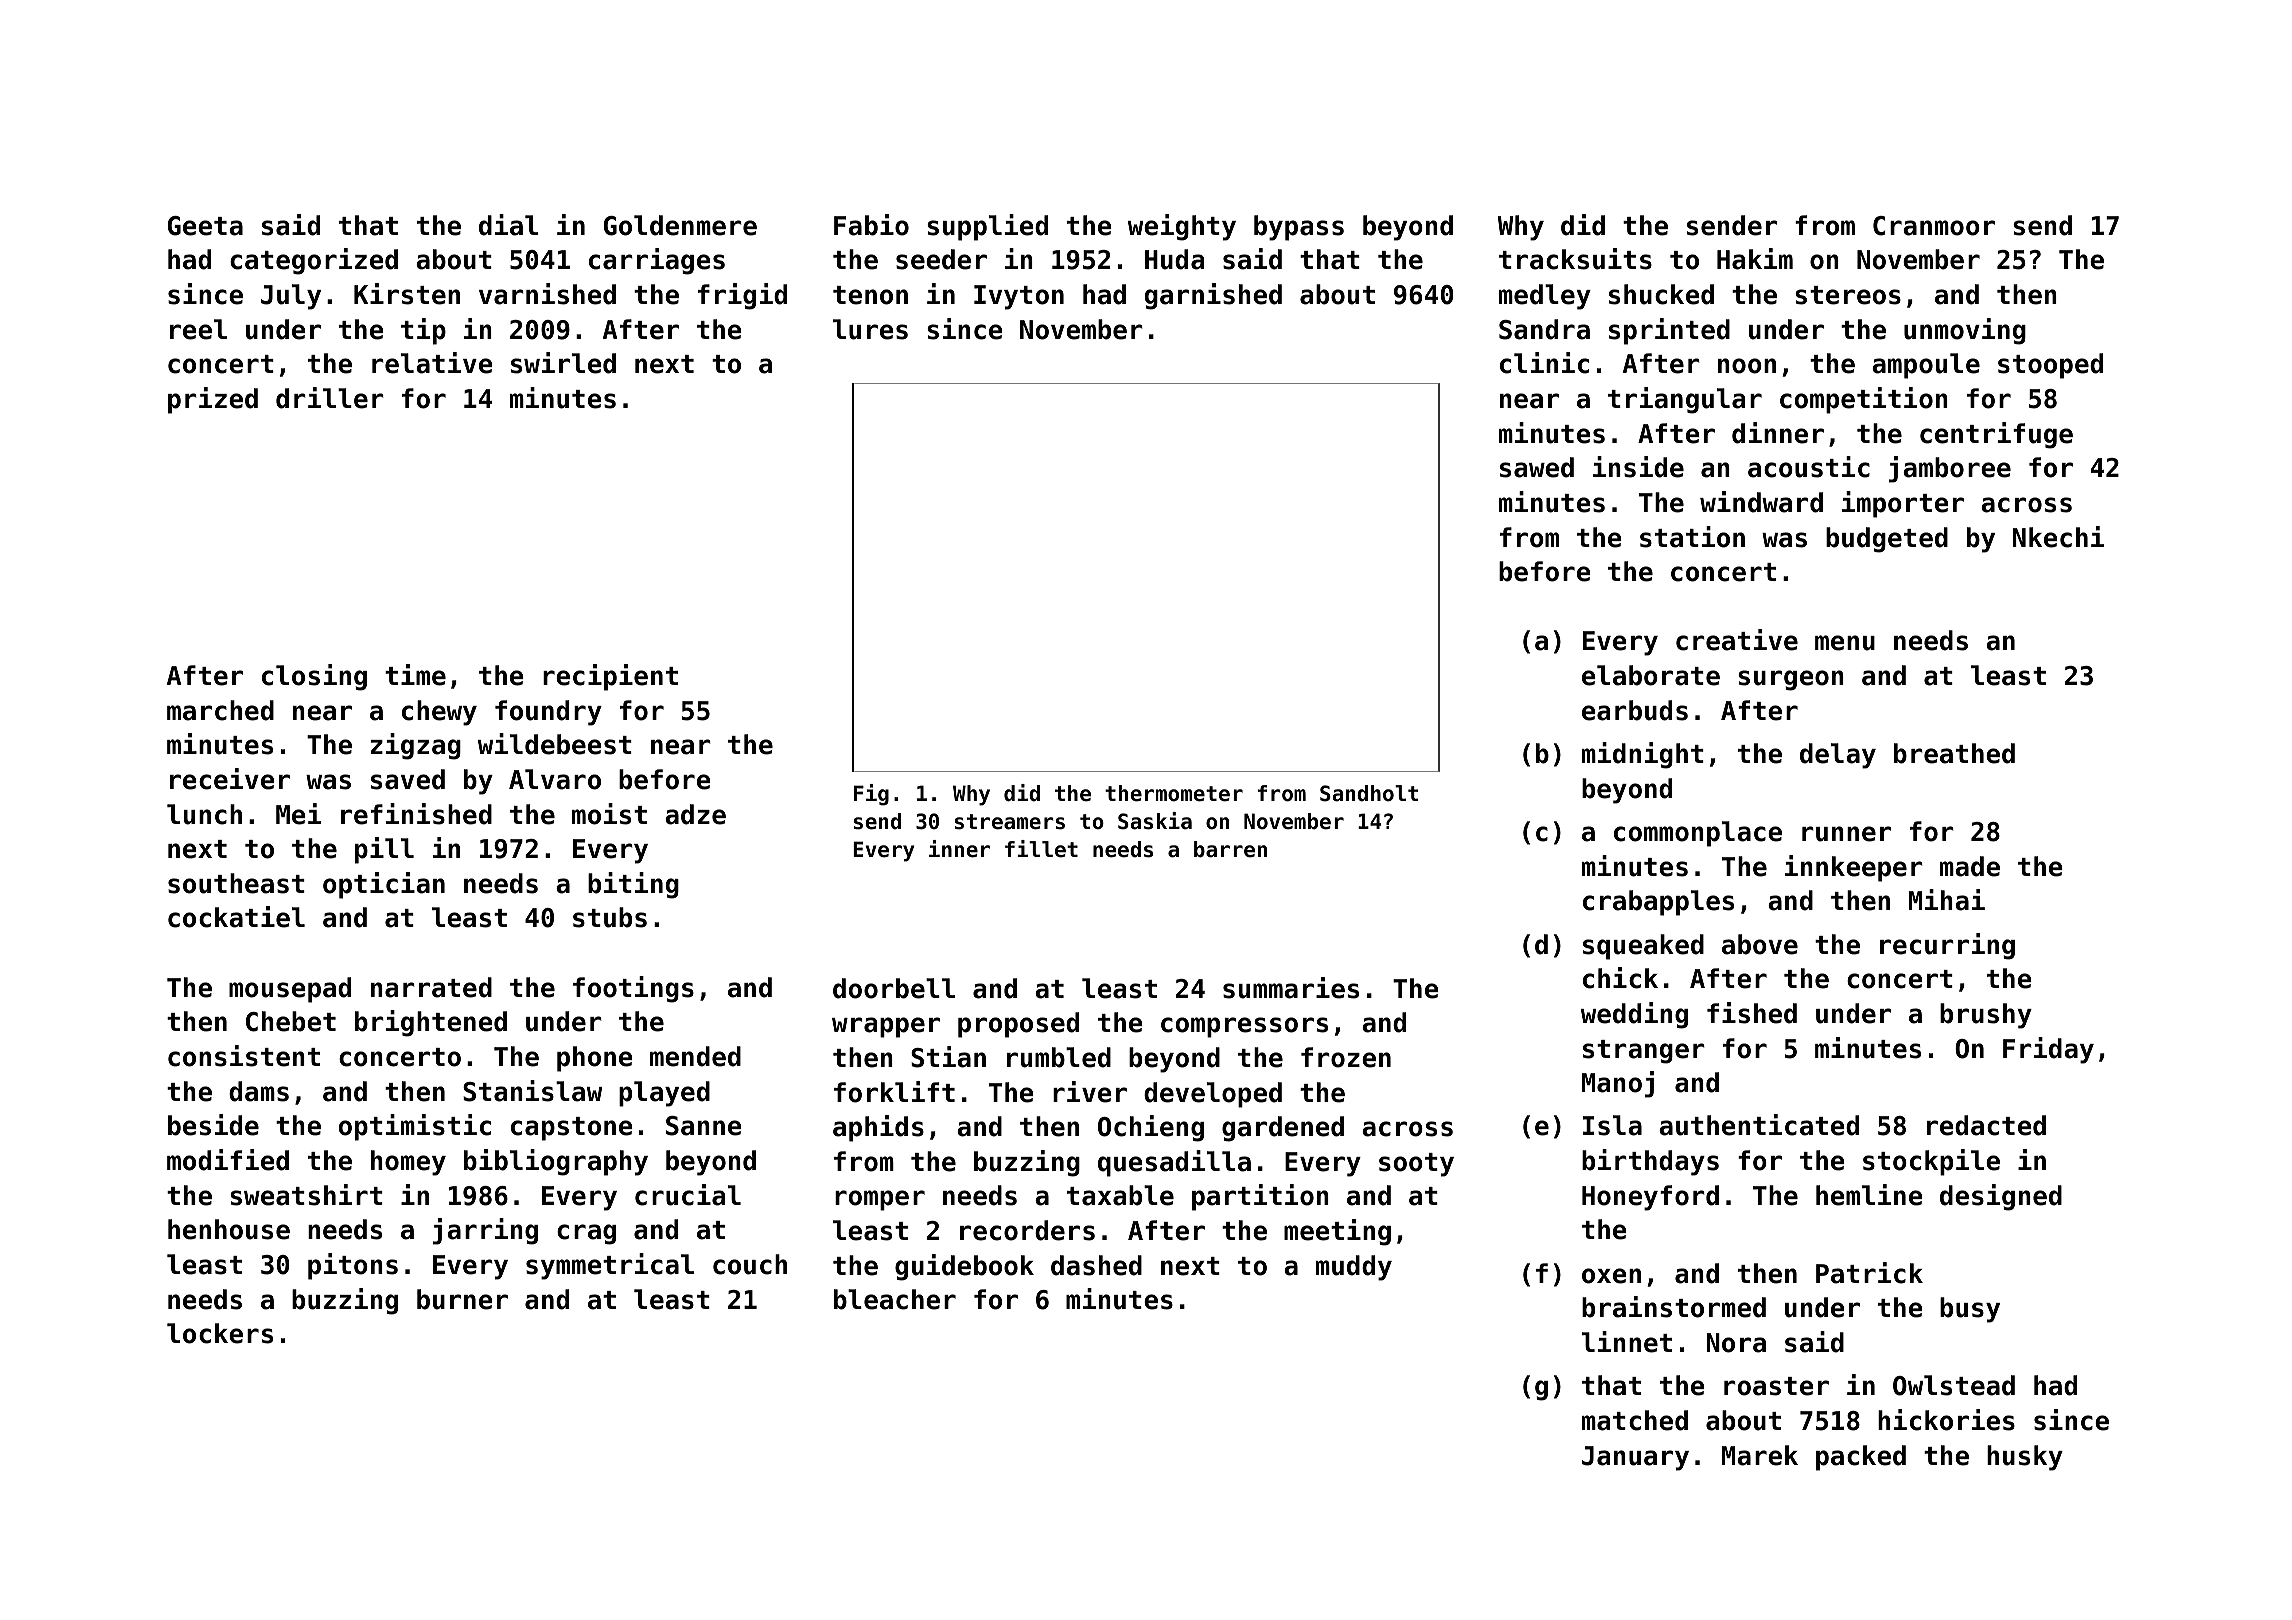 This image has height=1620, width=2292. What do you see at coordinates (2001, 1197) in the image?
I see `designed` at bounding box center [2001, 1197].
